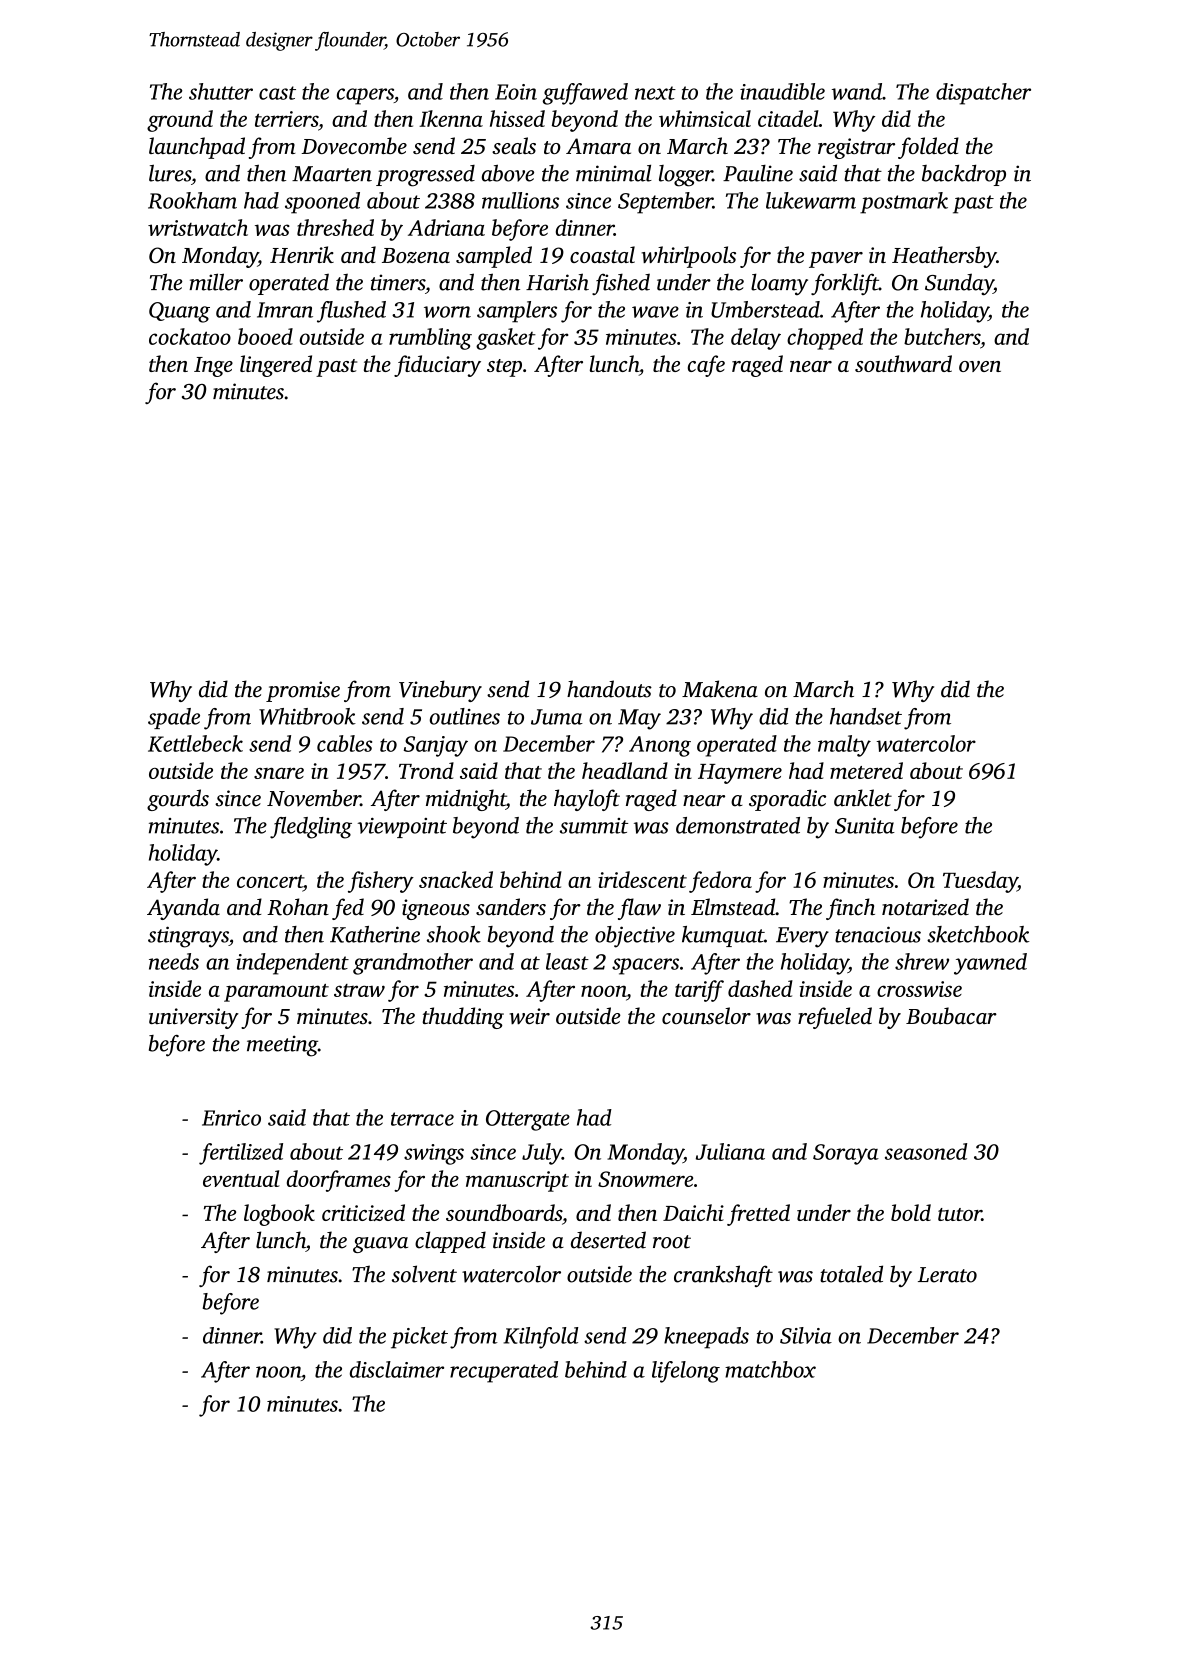 Image resolution: width=1181 pixels, height=1671 pixels. I want to click on Elmstead, so click(733, 907).
